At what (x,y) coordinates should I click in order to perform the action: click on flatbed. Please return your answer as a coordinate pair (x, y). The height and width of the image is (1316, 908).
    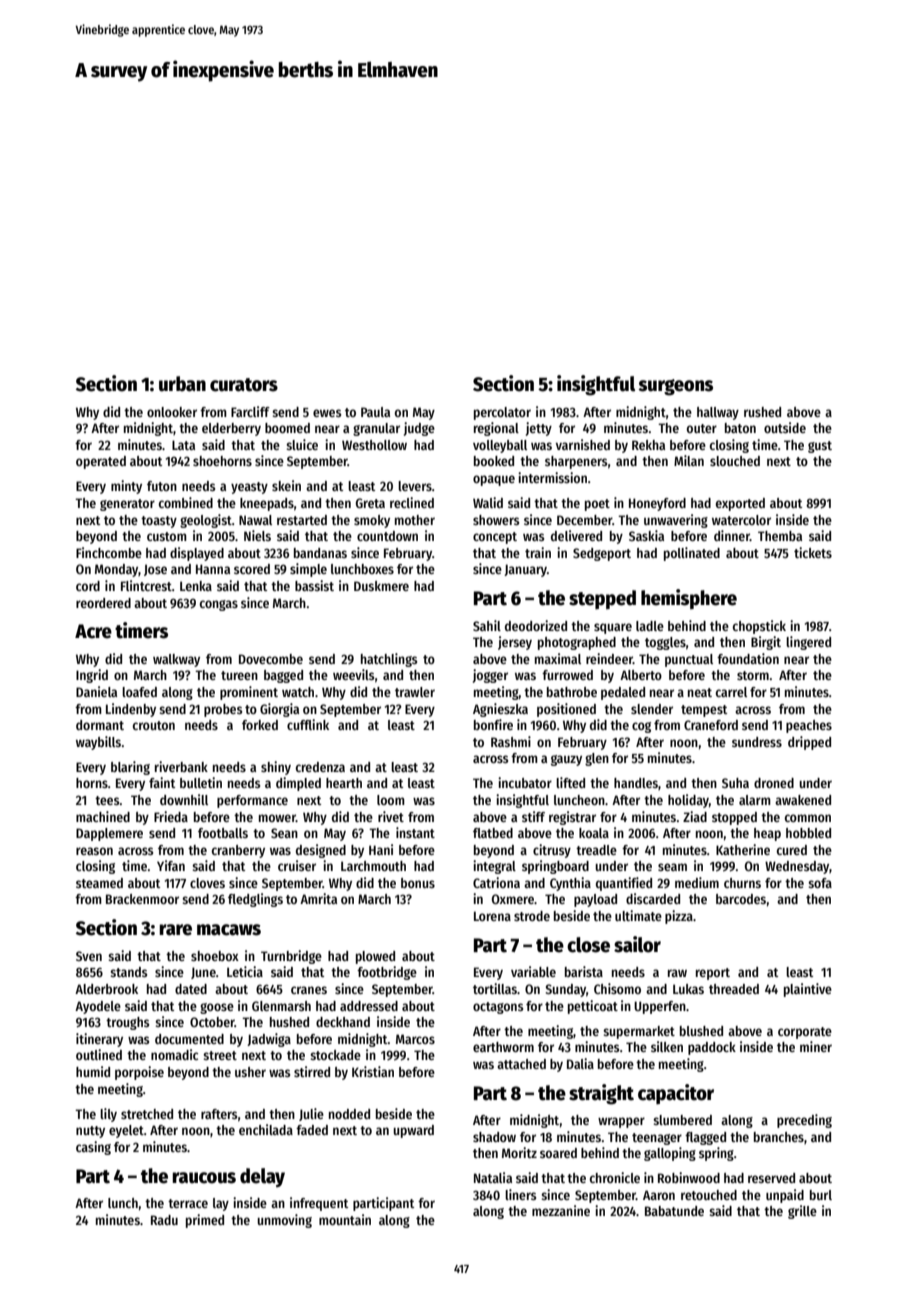
    Looking at the image, I should click on (493, 833).
